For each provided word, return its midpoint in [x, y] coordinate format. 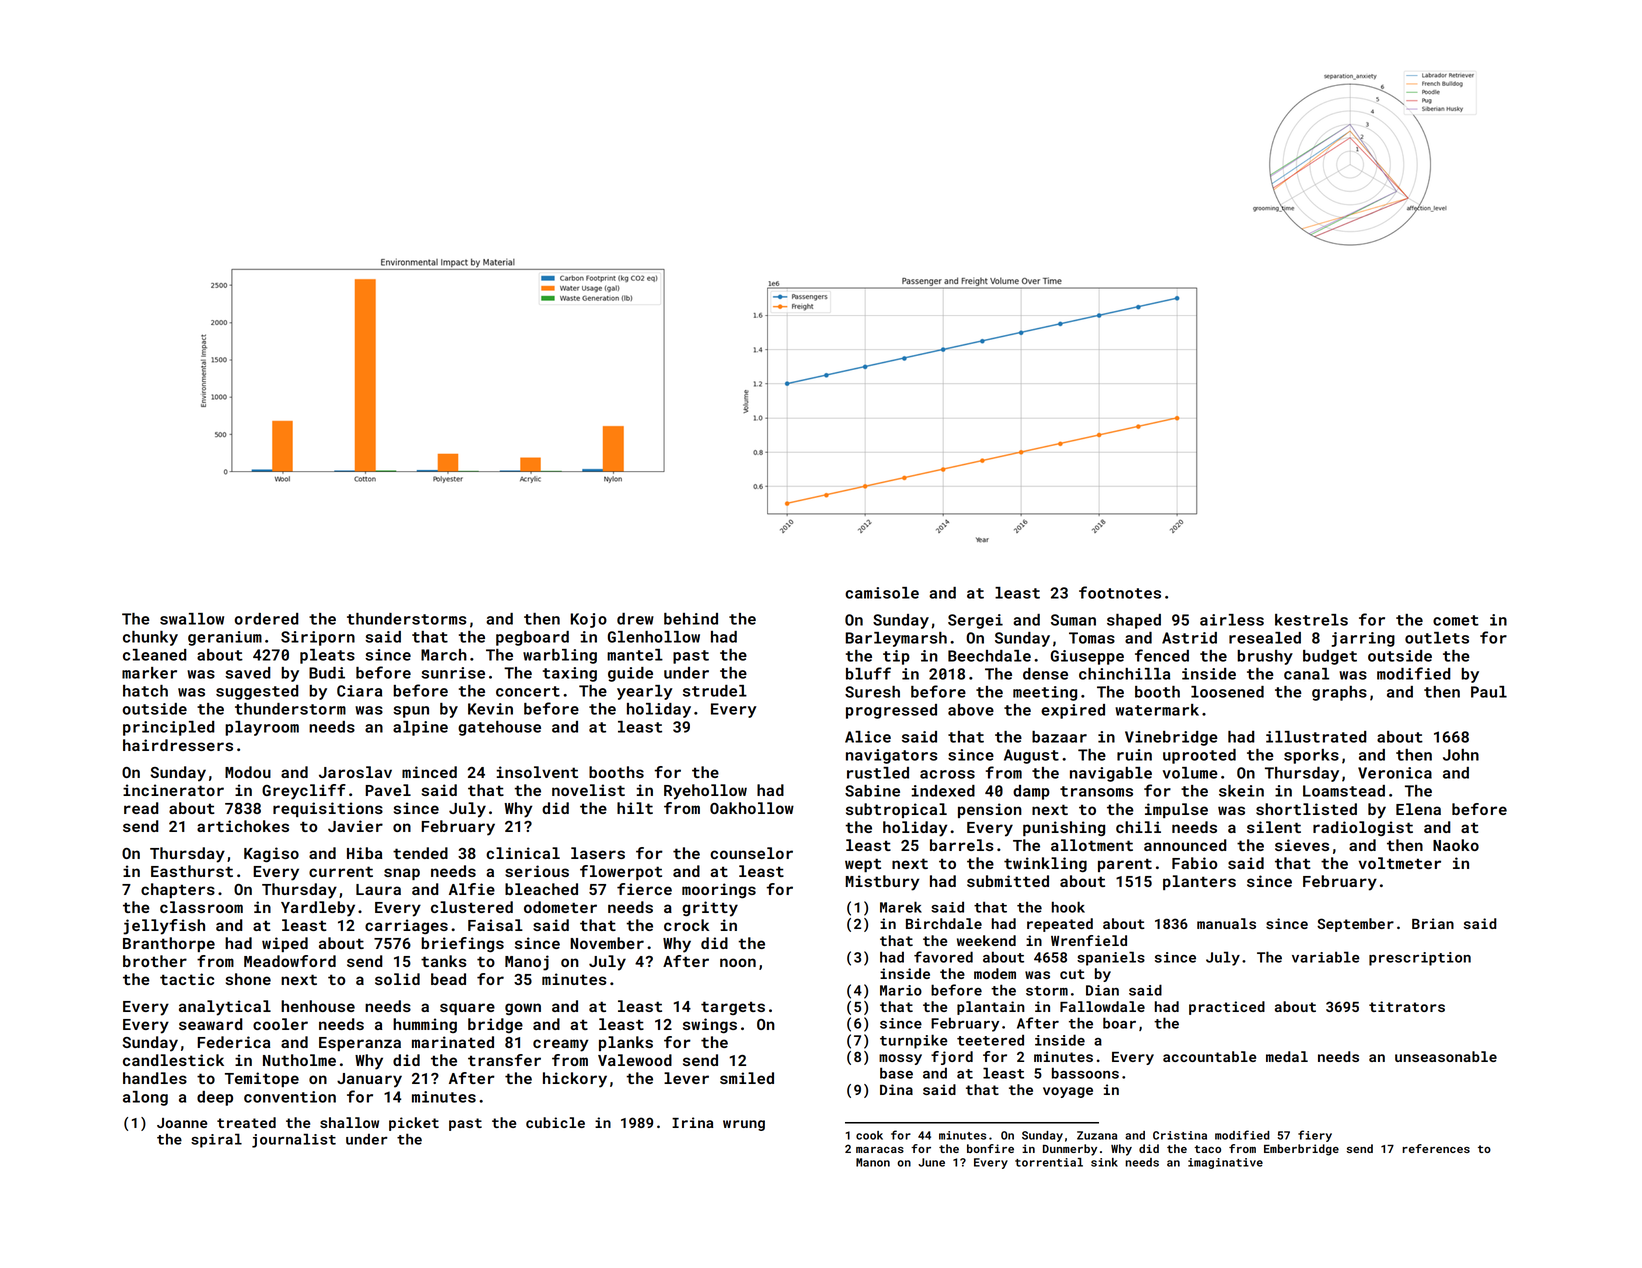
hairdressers [178, 745]
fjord [952, 1058]
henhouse [318, 1006]
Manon [873, 1162]
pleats [327, 656]
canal [1306, 674]
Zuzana [1097, 1135]
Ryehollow [705, 792]
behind [691, 619]
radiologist [1363, 828]
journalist [294, 1140]
